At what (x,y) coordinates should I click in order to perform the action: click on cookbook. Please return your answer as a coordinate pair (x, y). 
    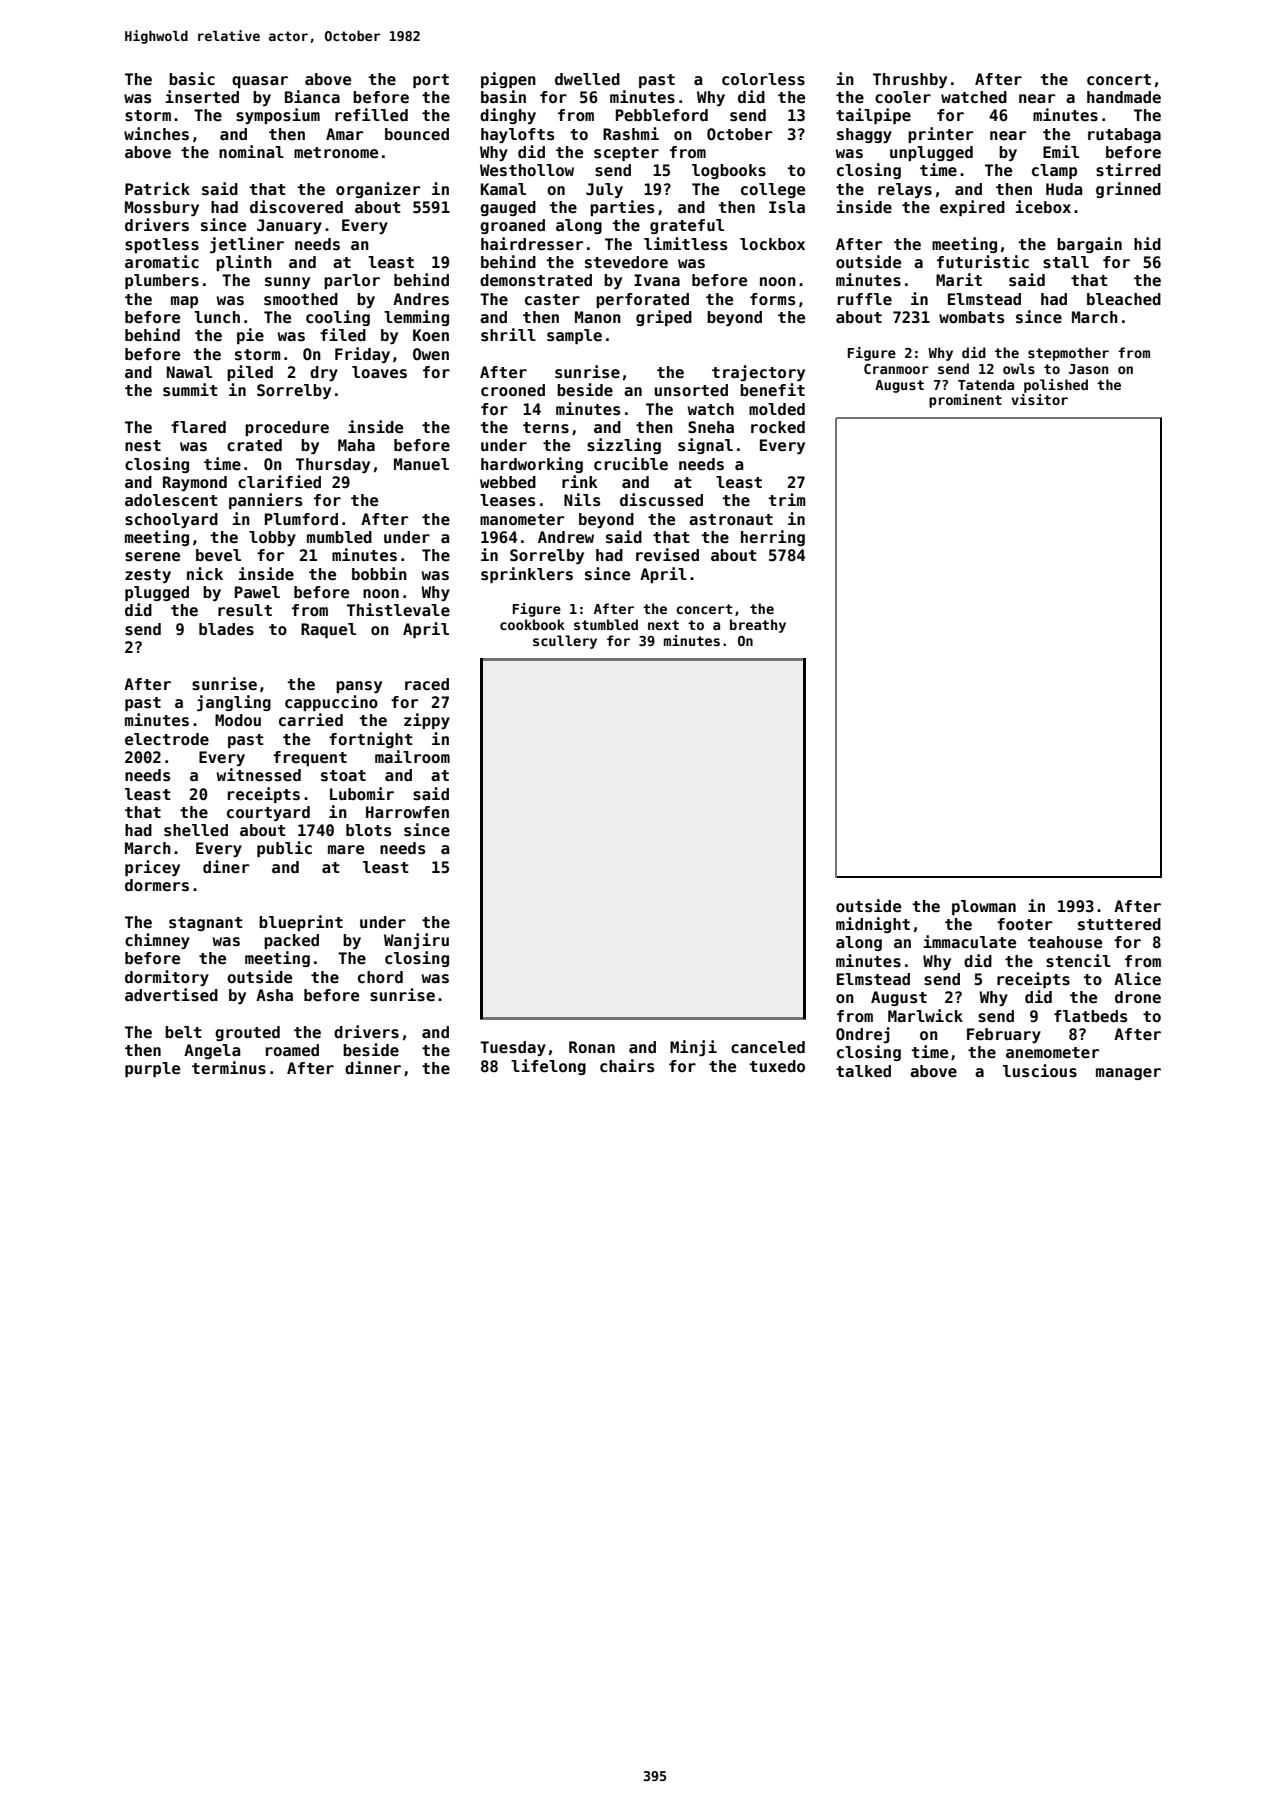
    Looking at the image, I should click on (532, 624).
